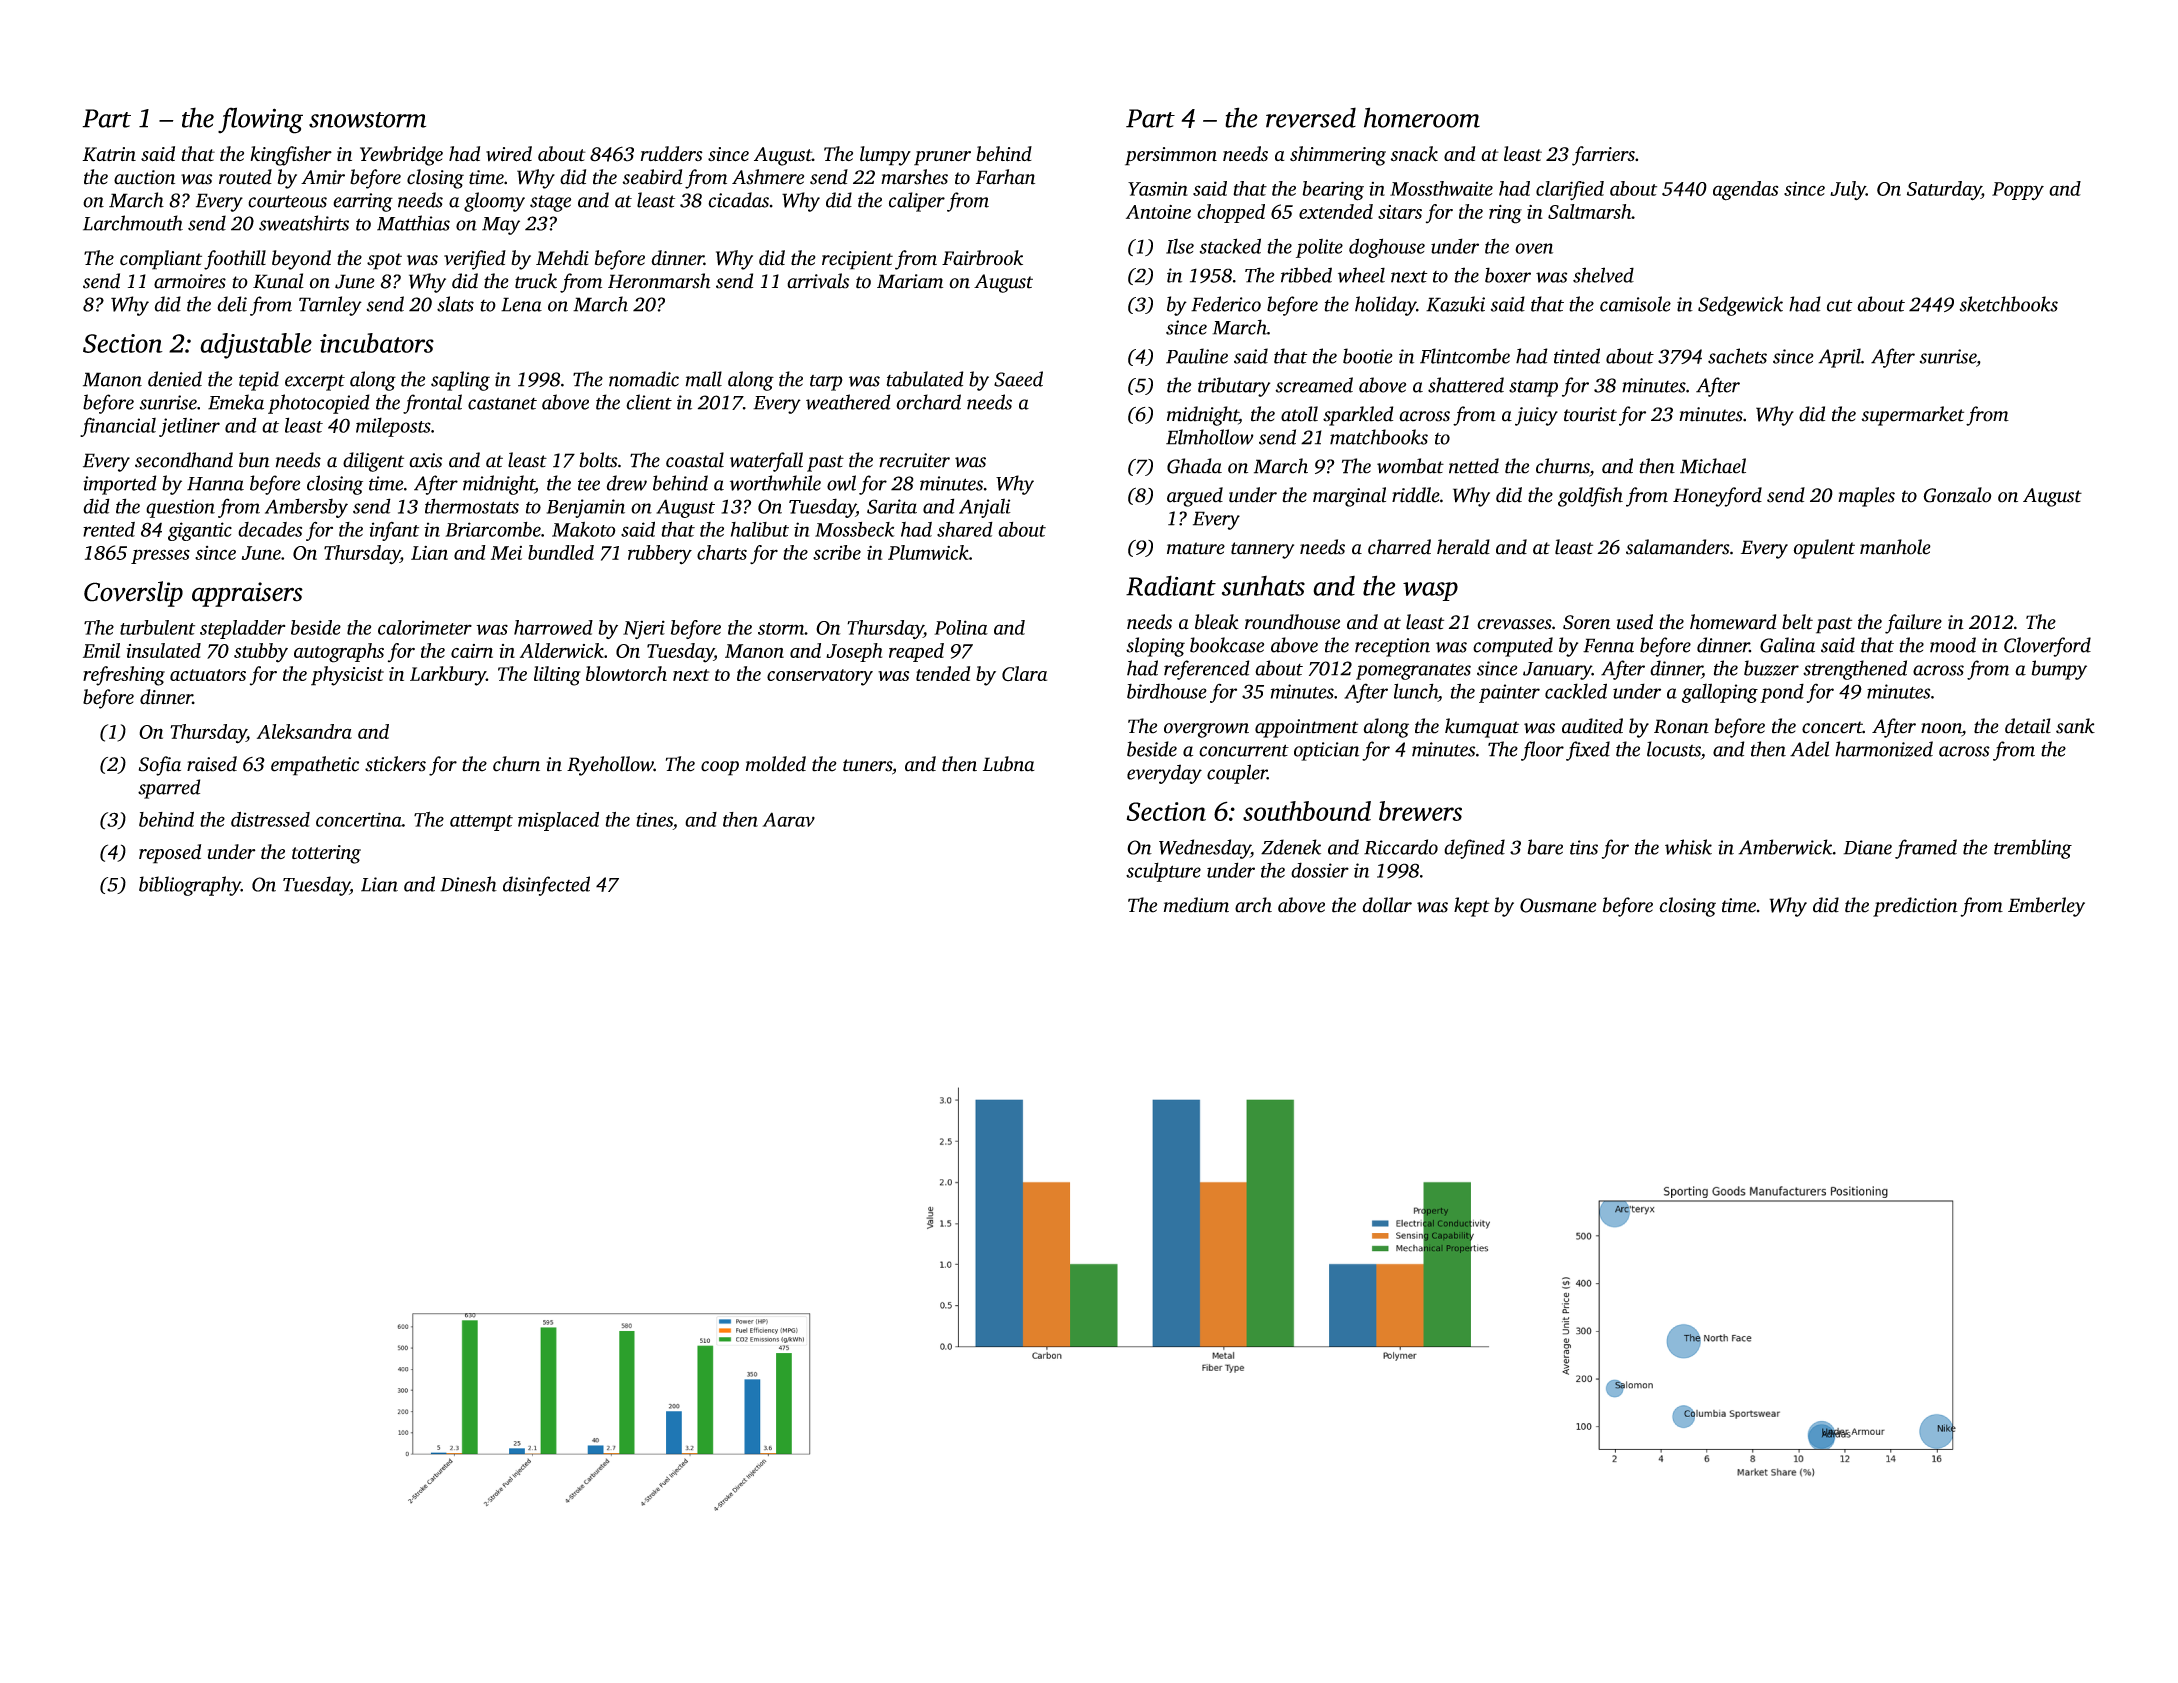  Describe the element at coordinates (101, 650) in the screenshot. I see `Emil` at that location.
